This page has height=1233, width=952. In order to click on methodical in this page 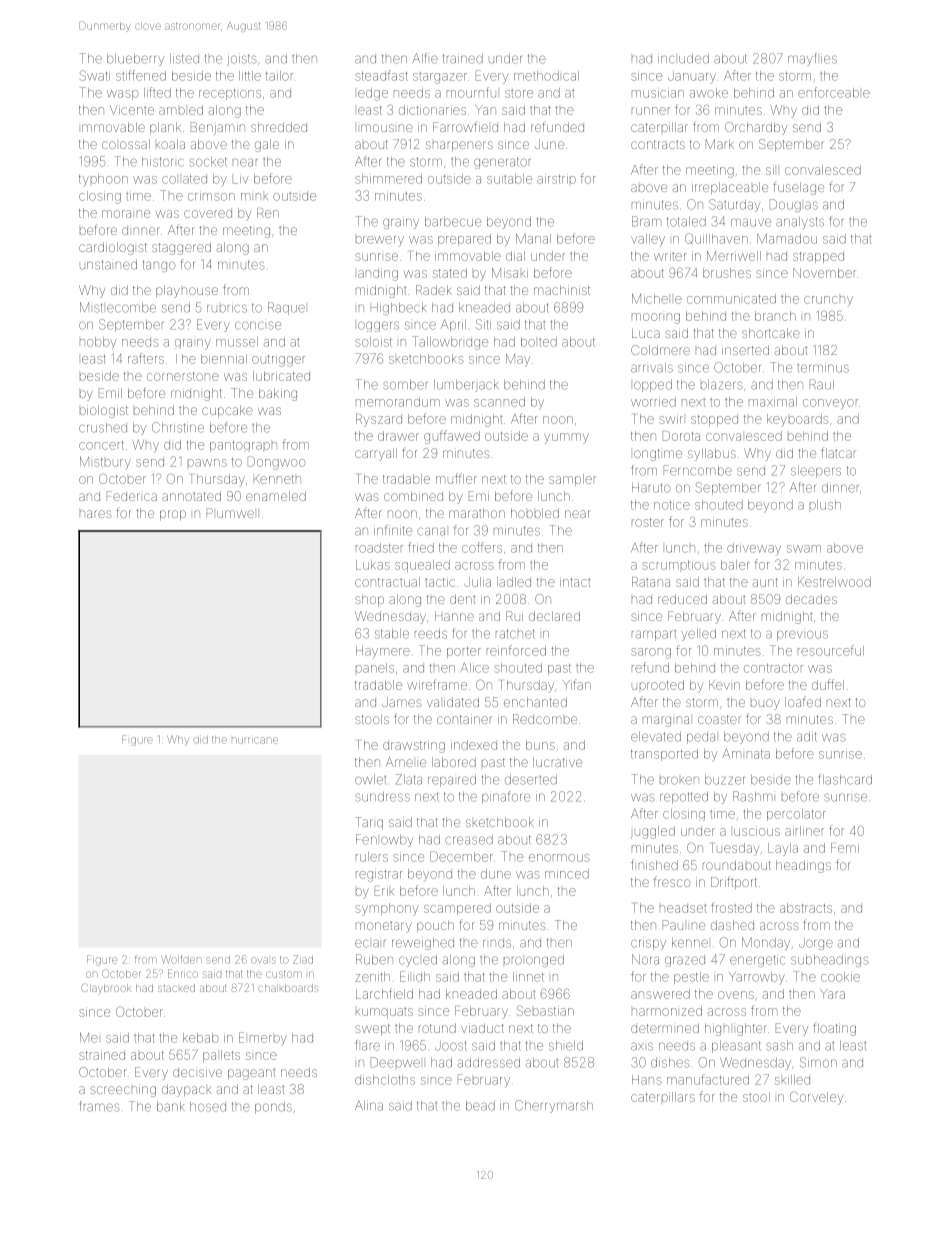, I will do `click(546, 76)`.
